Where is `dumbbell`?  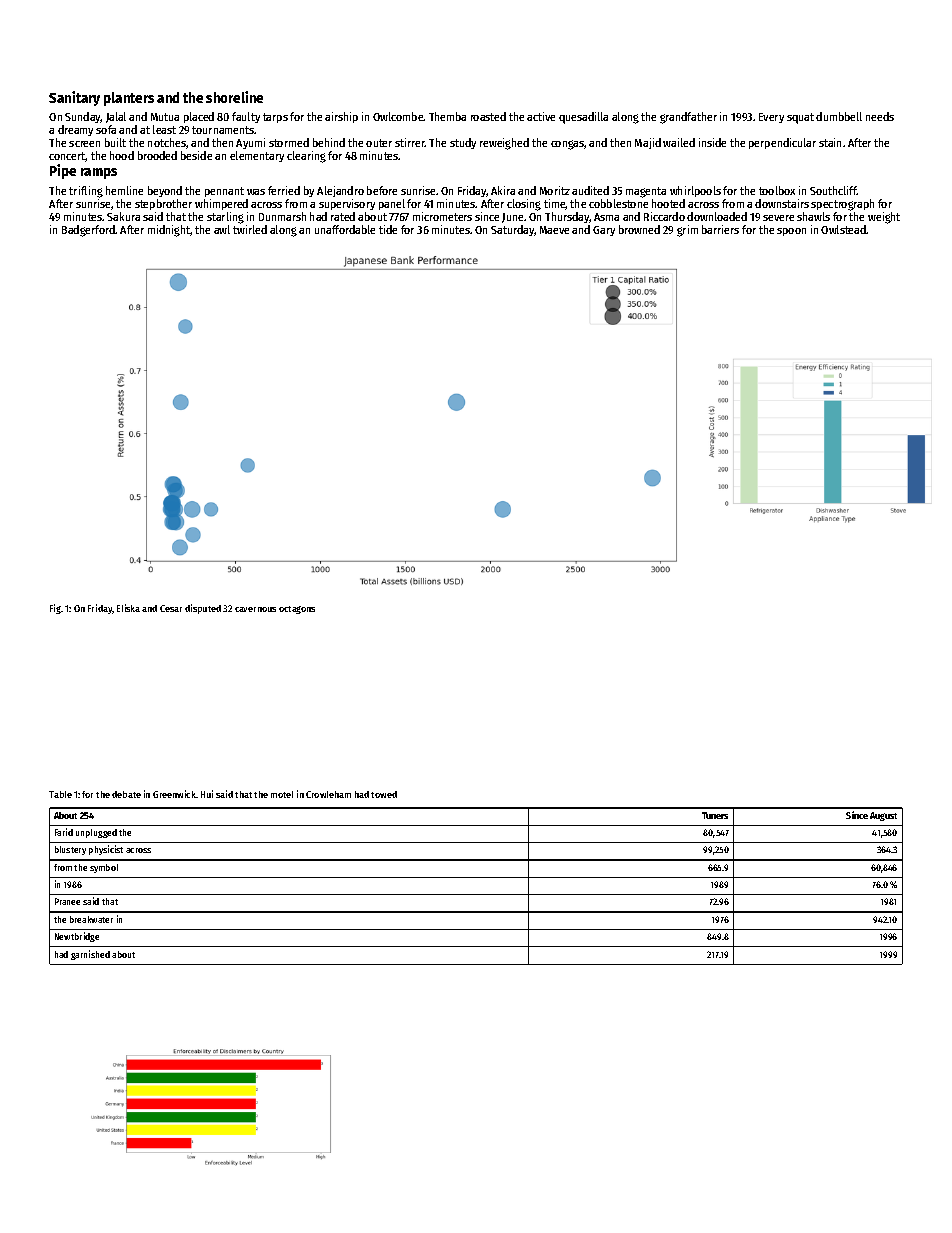 dumbbell is located at coordinates (839, 116).
